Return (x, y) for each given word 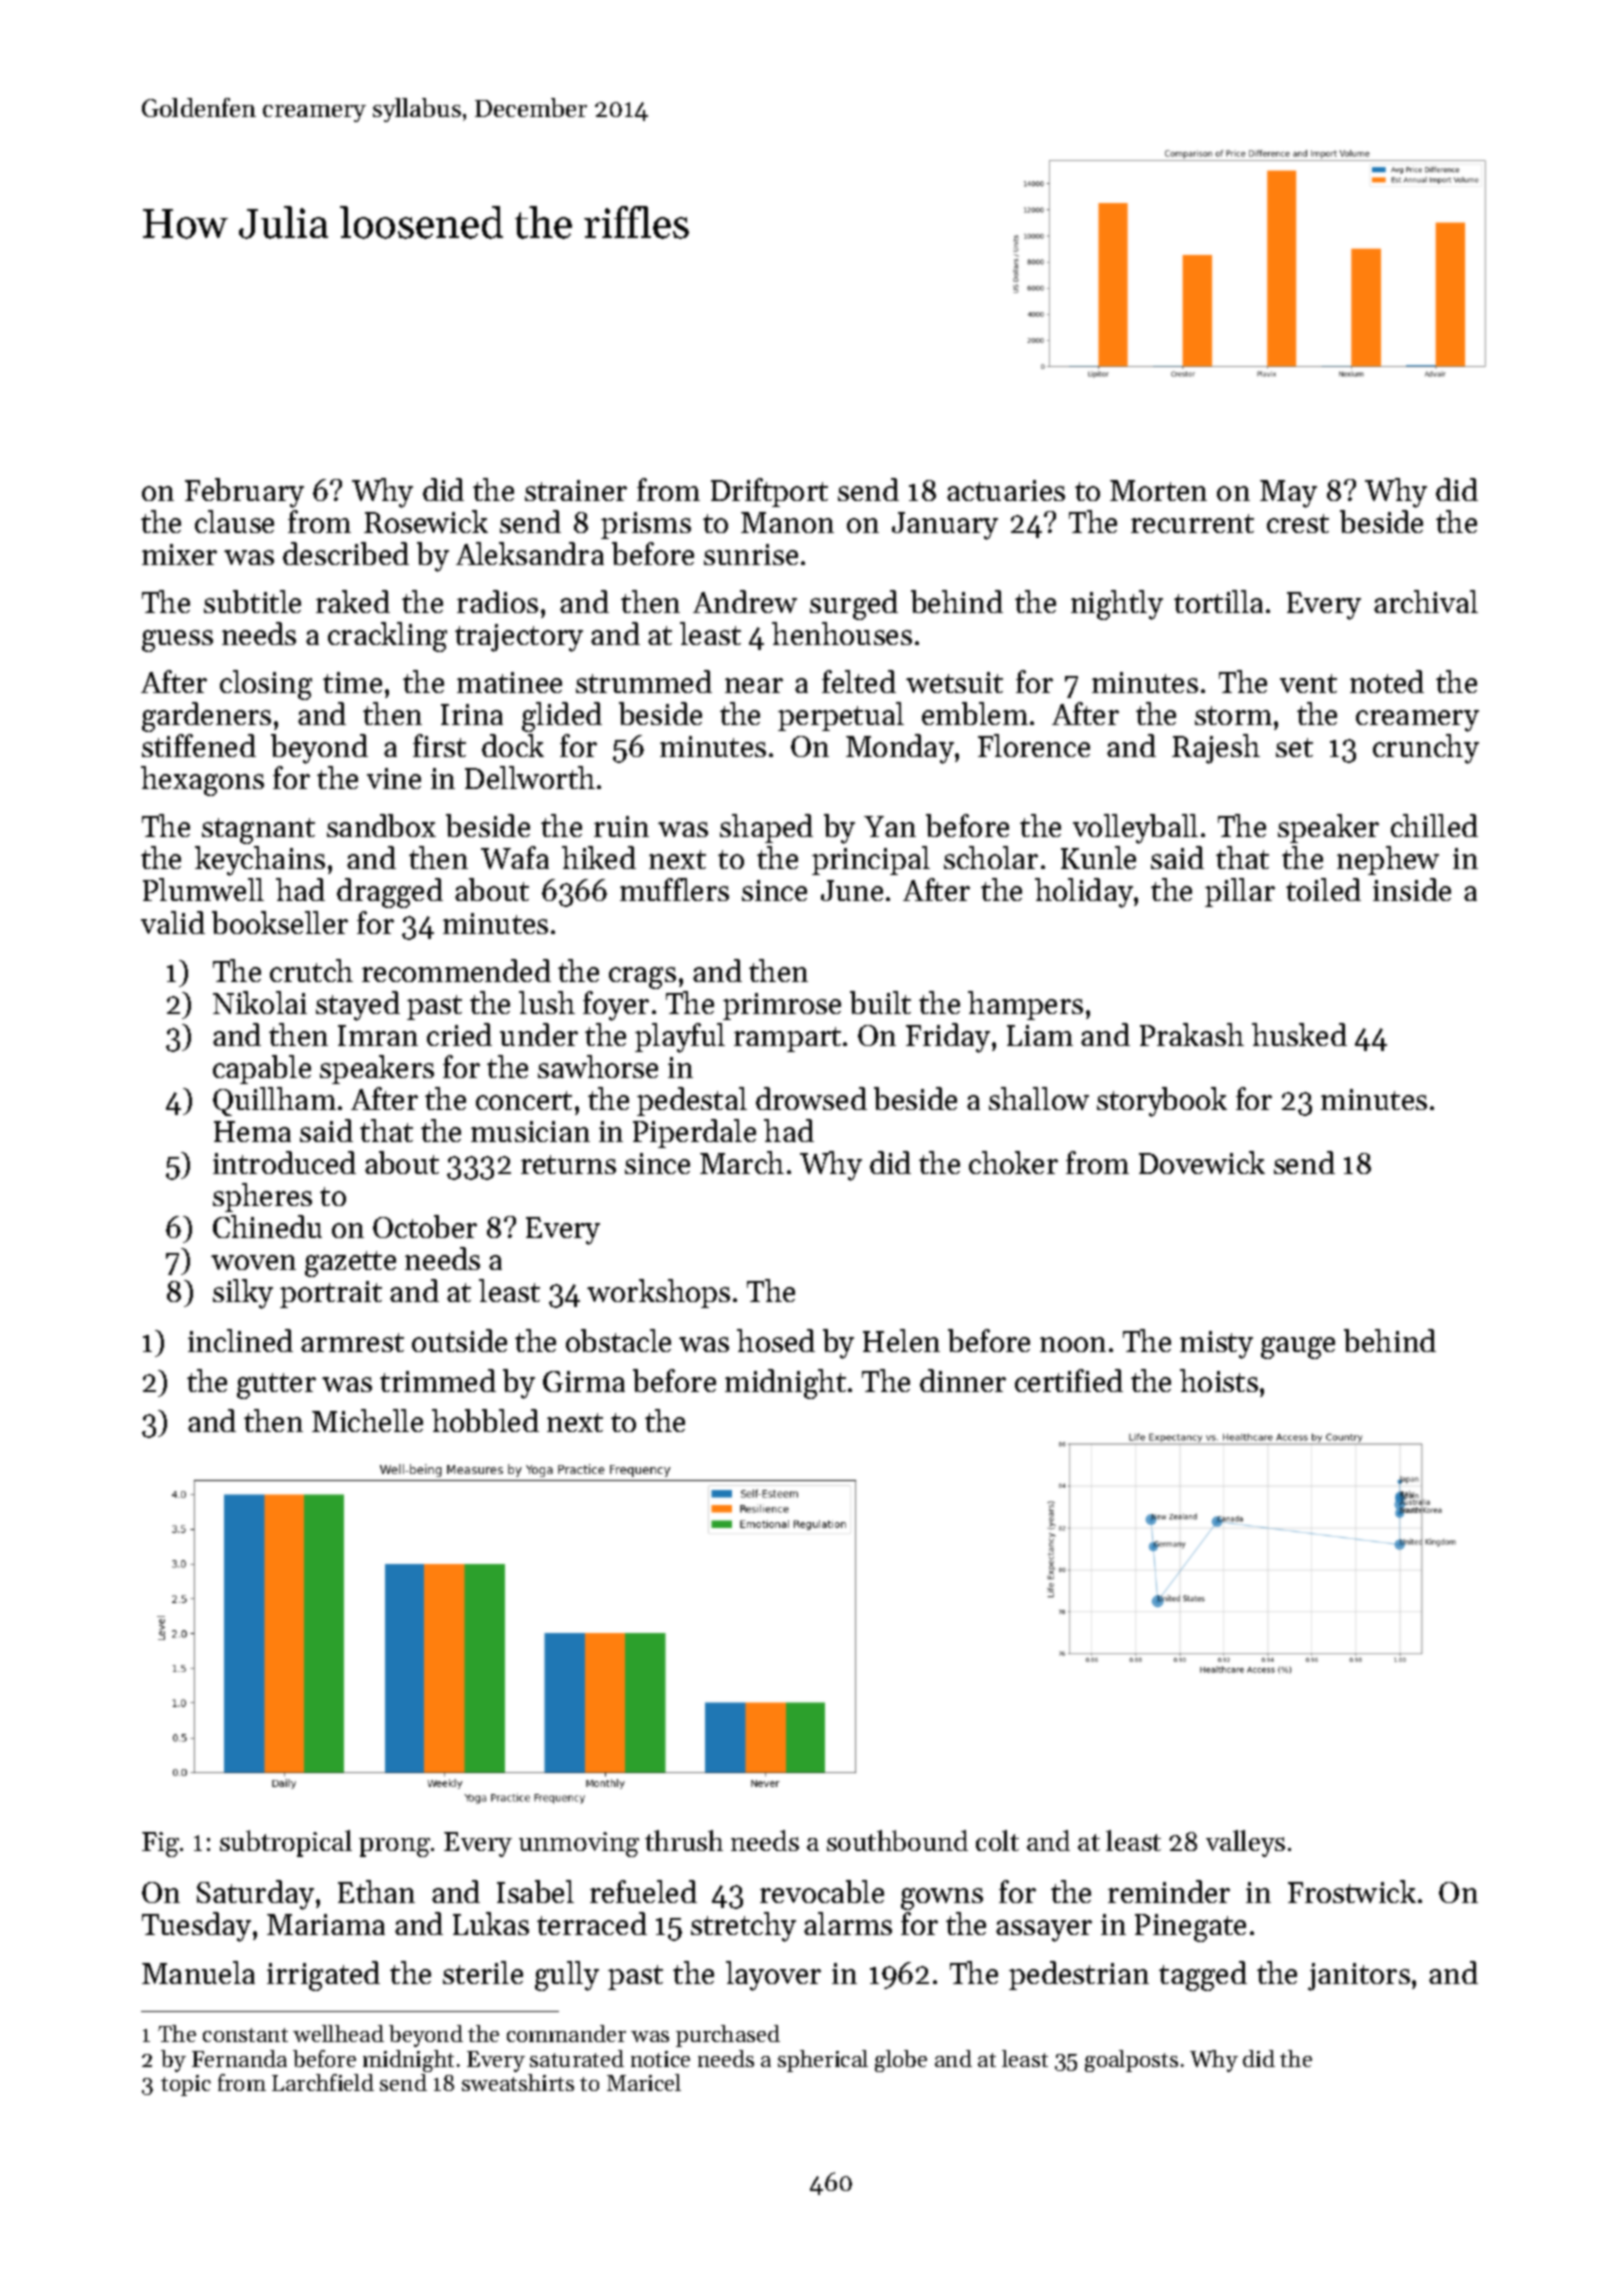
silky (243, 1294)
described (346, 553)
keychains (260, 861)
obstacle (618, 1340)
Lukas (491, 1923)
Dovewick (1202, 1162)
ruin (621, 826)
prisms (646, 525)
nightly (1117, 605)
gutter (276, 1386)
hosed (776, 1340)
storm (1233, 715)
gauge (1298, 1348)
